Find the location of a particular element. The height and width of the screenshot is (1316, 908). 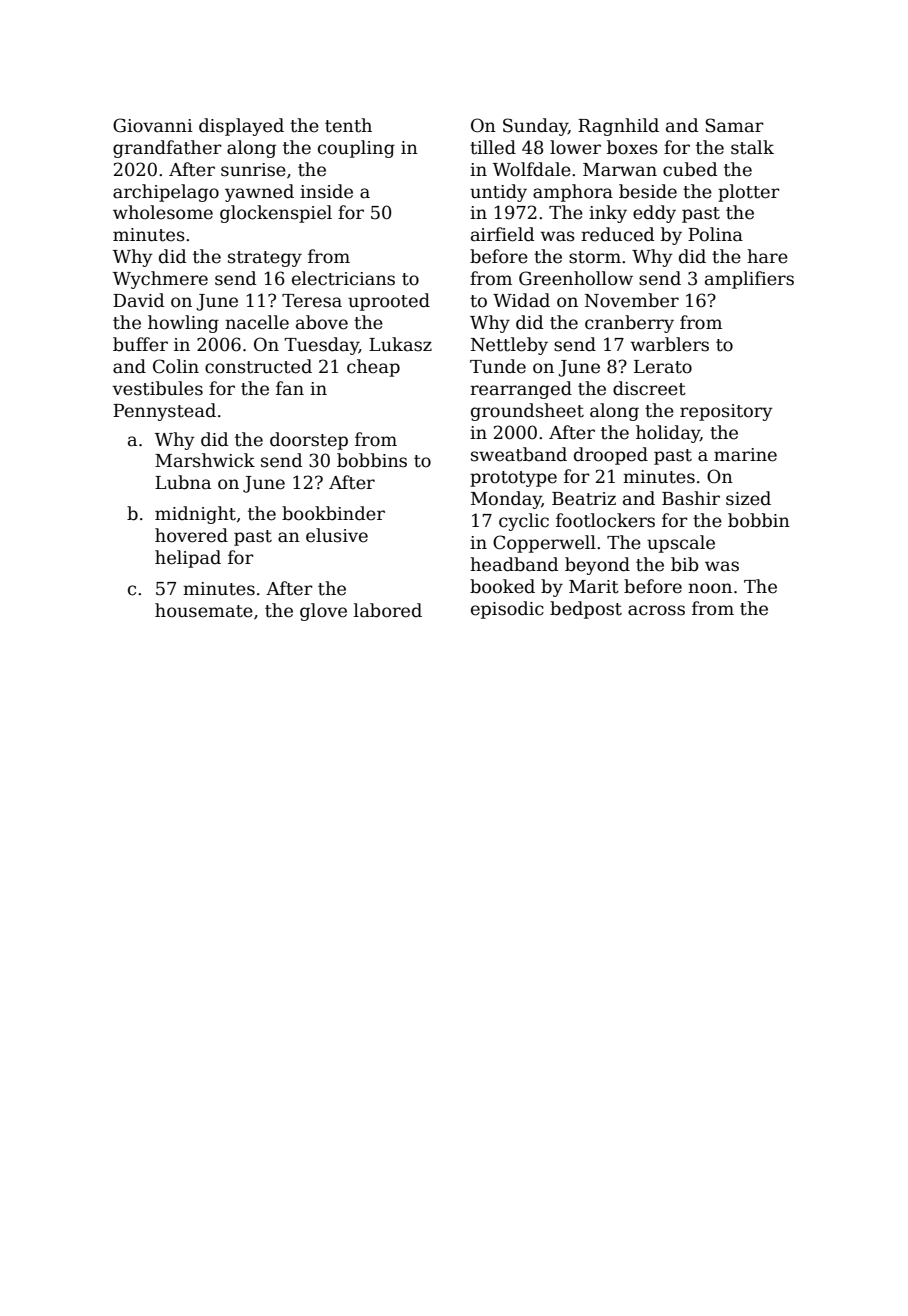

uprooted is located at coordinates (389, 302).
